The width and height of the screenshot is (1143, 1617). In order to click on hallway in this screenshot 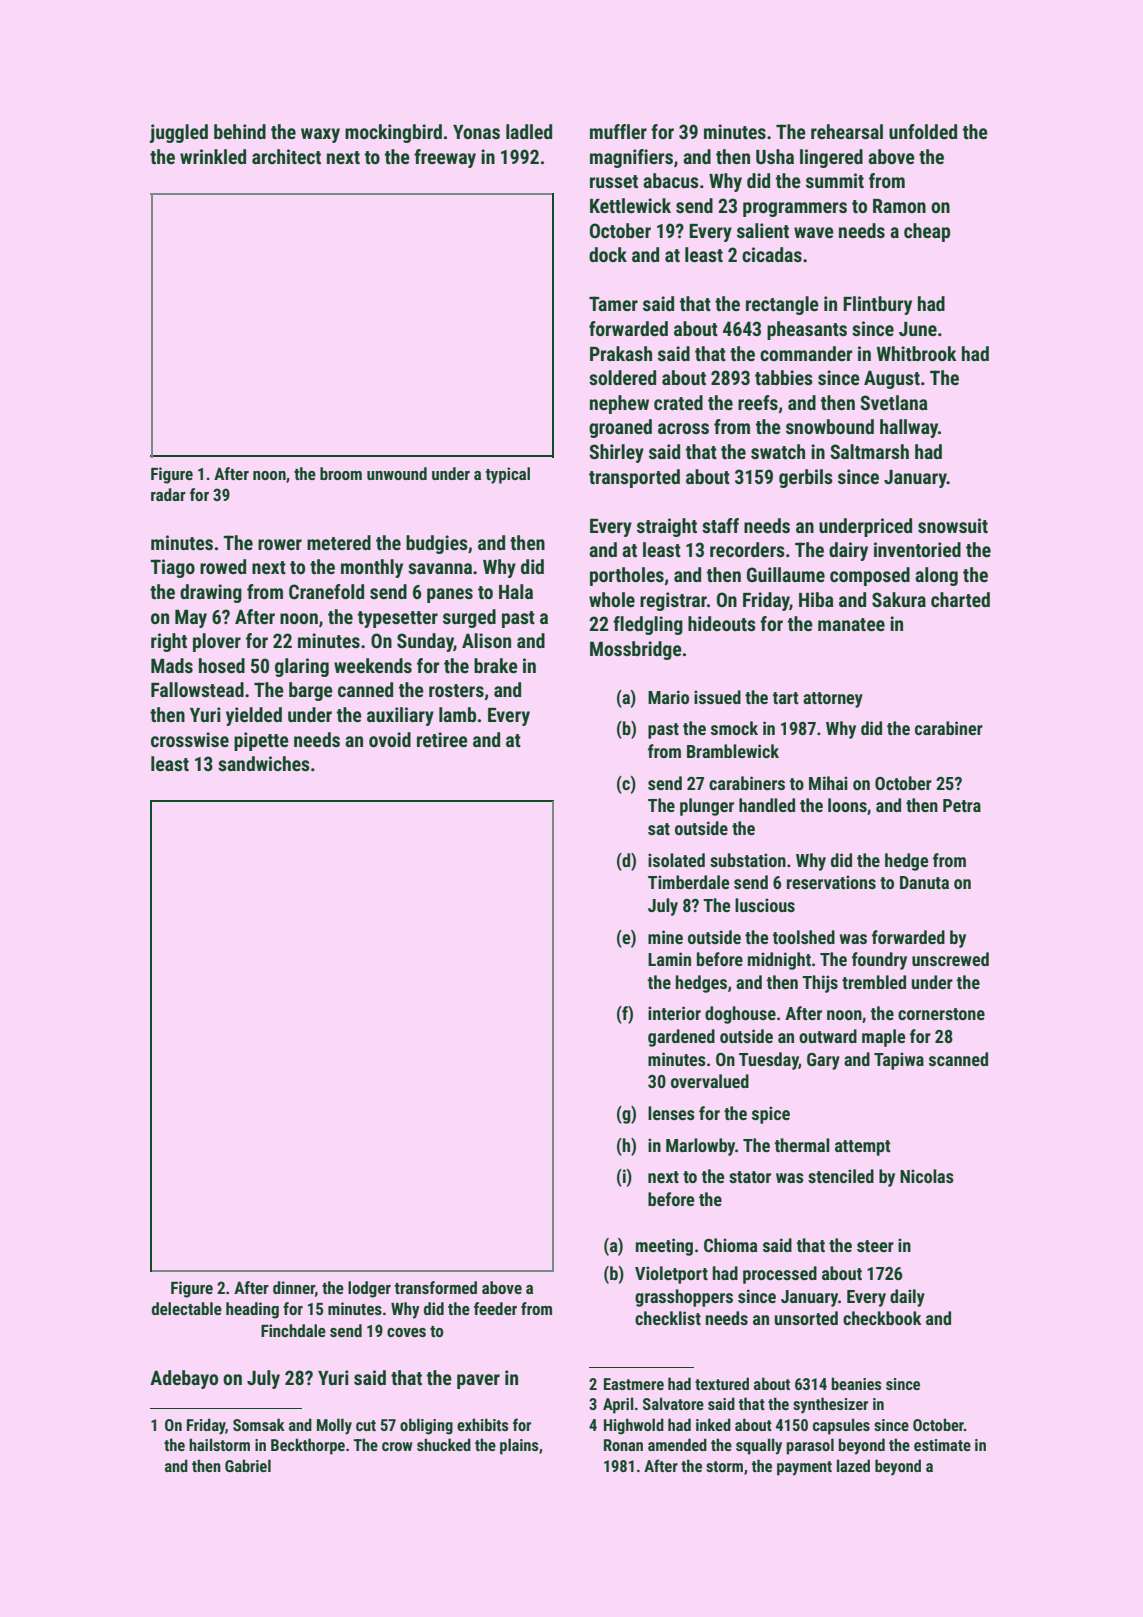, I will do `click(909, 428)`.
